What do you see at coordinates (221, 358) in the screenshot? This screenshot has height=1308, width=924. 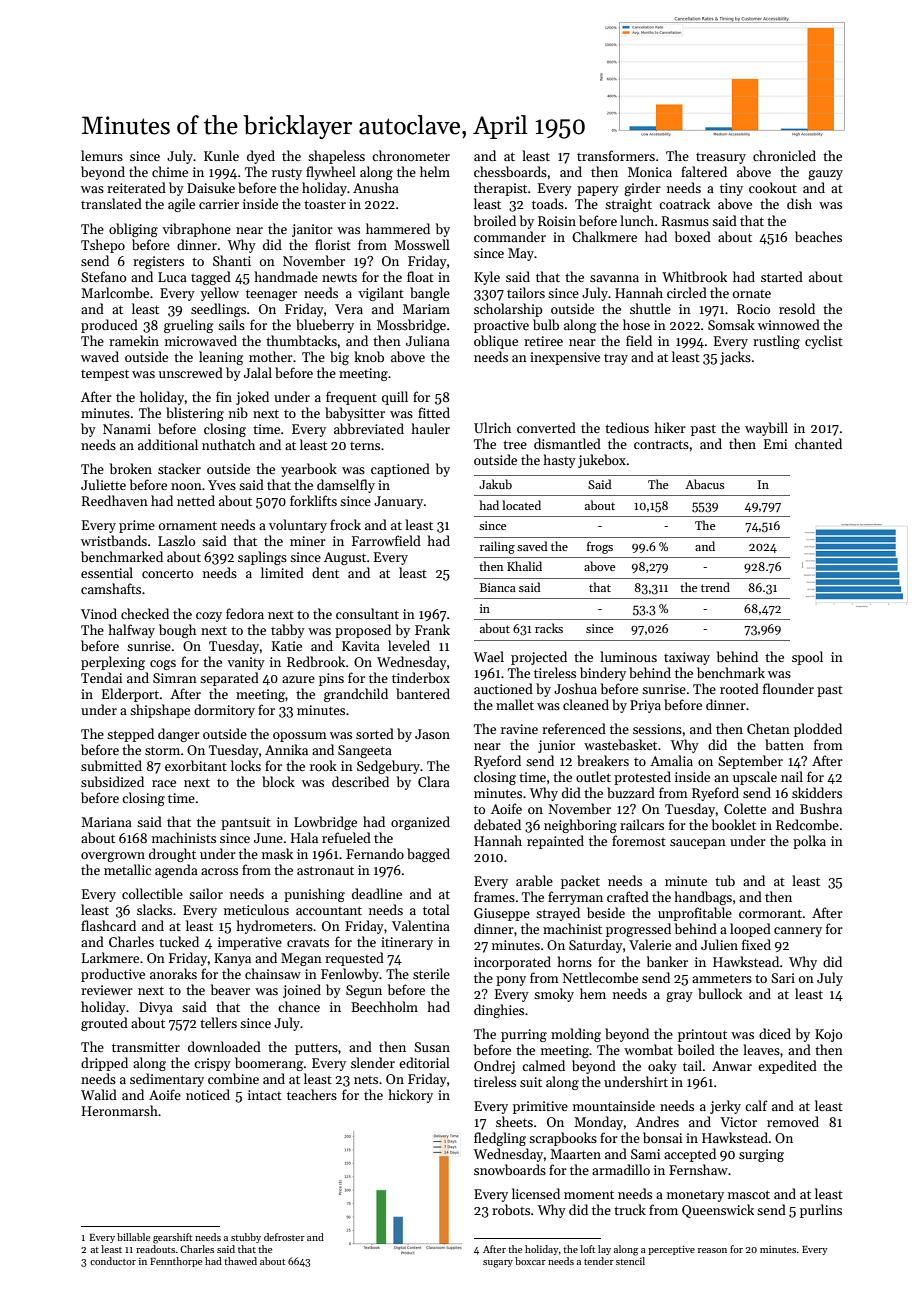 I see `leaning` at bounding box center [221, 358].
